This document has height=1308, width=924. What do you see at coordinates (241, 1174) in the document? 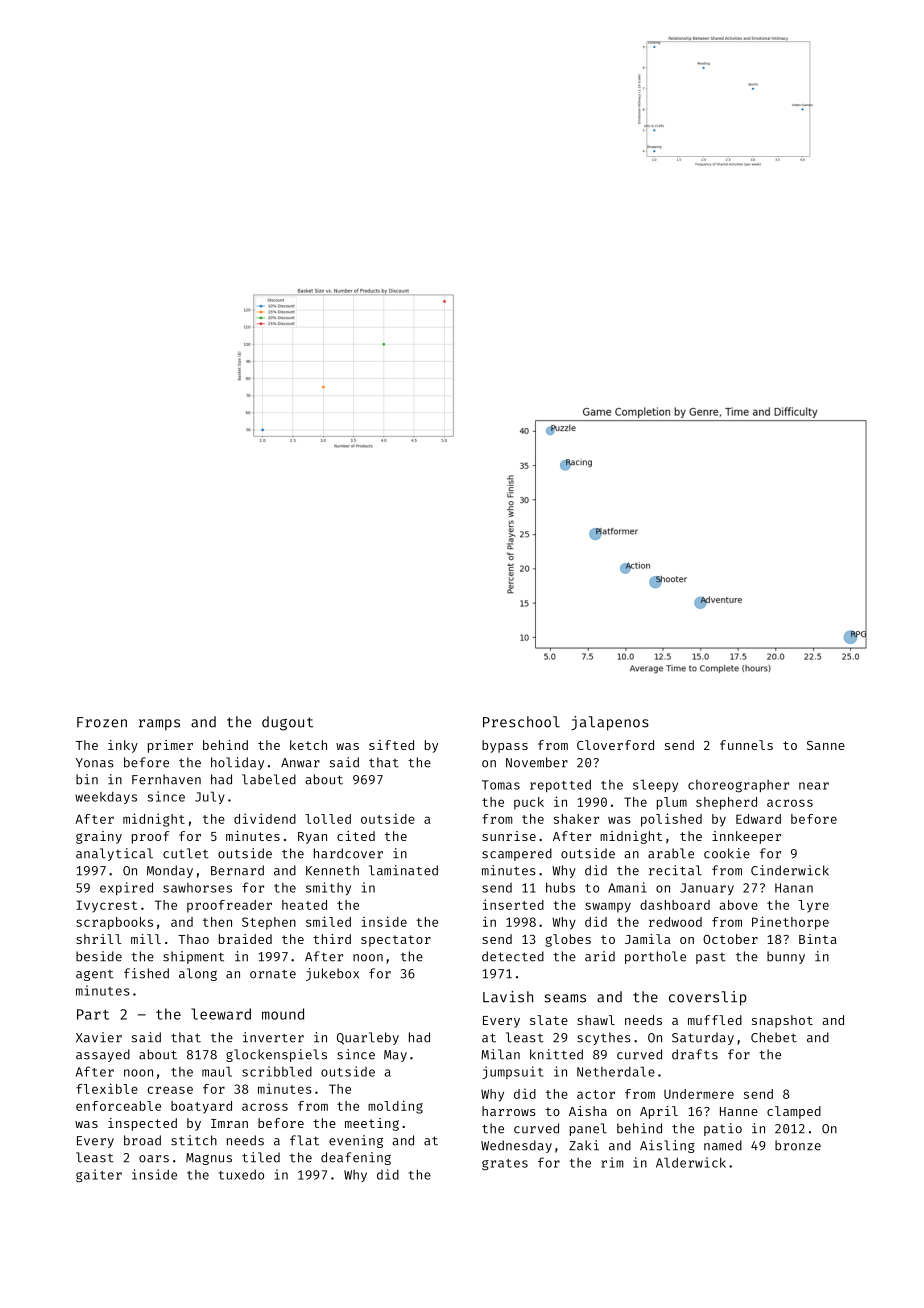
I see `tuxedo` at bounding box center [241, 1174].
